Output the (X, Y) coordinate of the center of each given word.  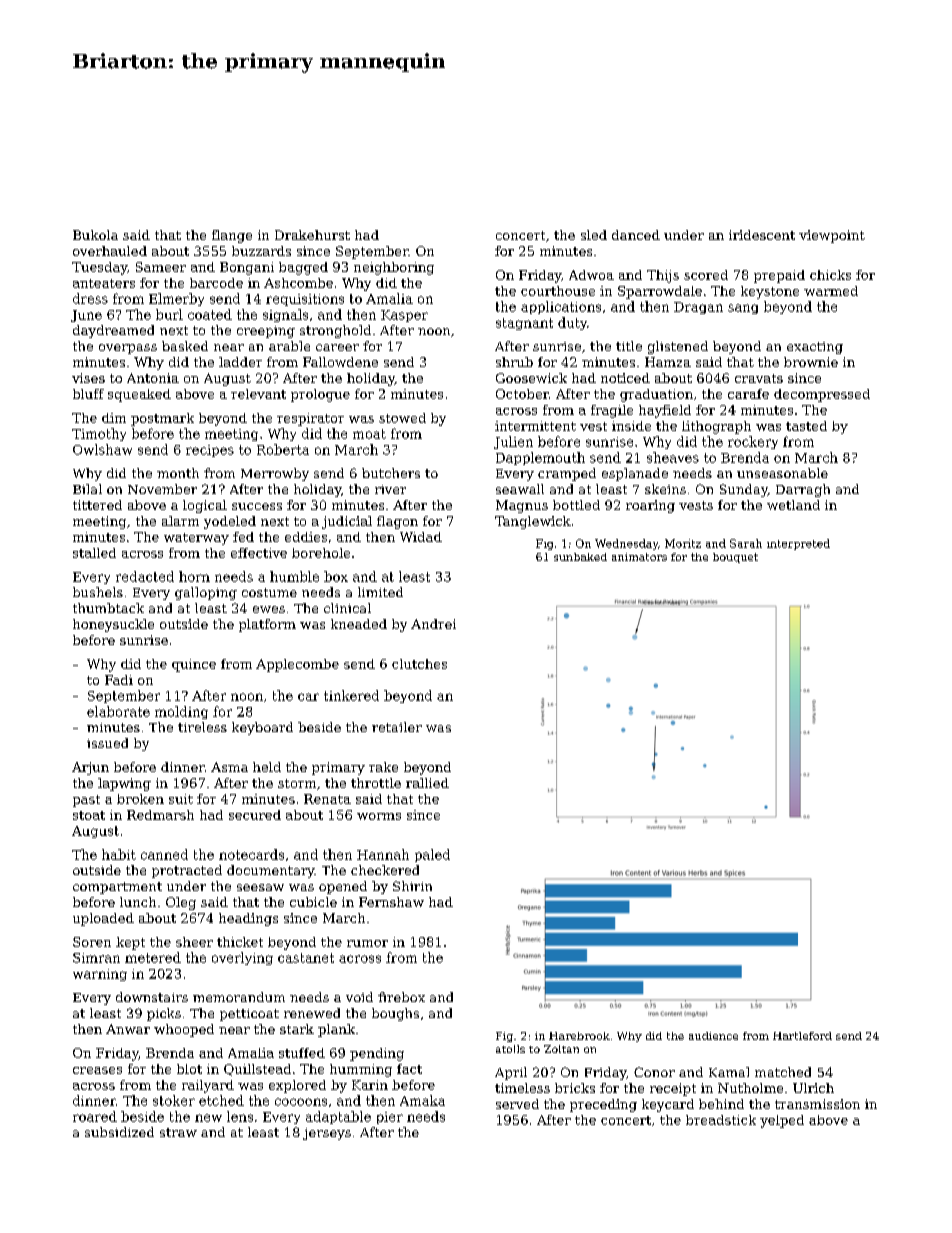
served (517, 1104)
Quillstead (257, 1070)
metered (153, 957)
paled (432, 855)
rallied (427, 783)
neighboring (394, 268)
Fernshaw (391, 902)
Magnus (522, 506)
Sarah (746, 543)
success (257, 506)
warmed (831, 291)
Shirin (412, 886)
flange (232, 236)
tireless (202, 727)
